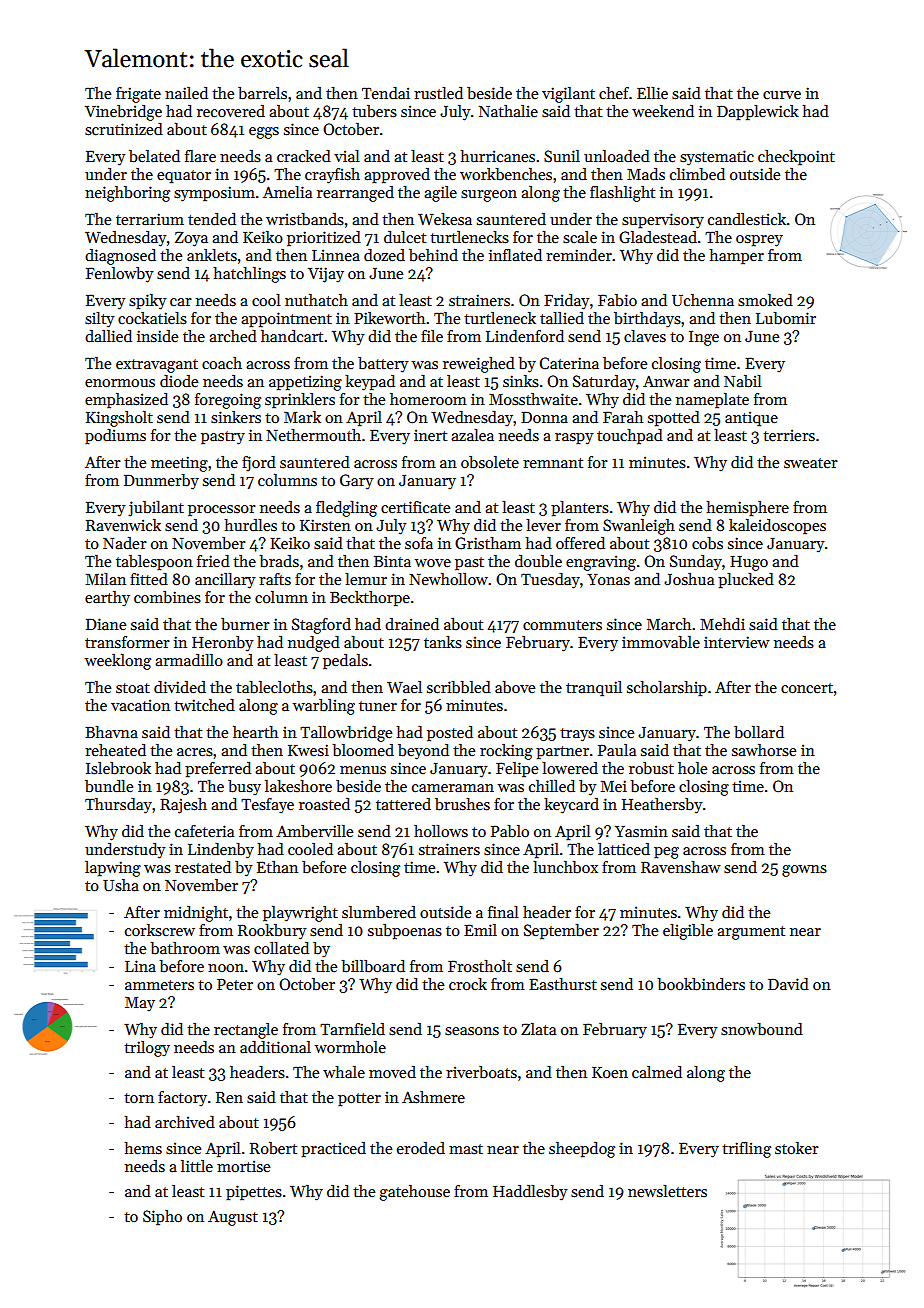 The height and width of the screenshot is (1308, 924). What do you see at coordinates (267, 806) in the screenshot?
I see `Tesfaye` at bounding box center [267, 806].
